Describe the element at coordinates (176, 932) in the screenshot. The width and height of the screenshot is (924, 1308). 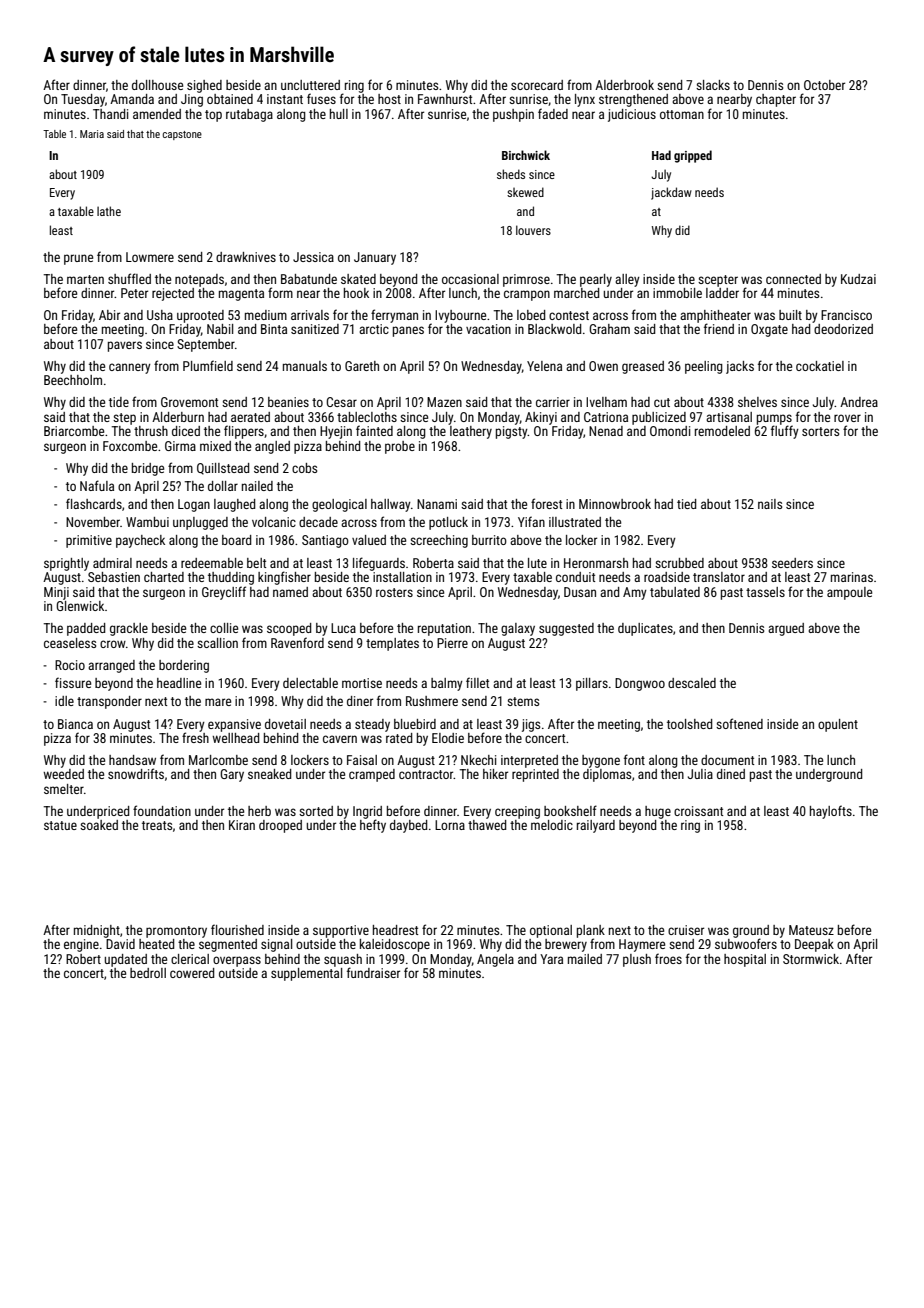
I see `promontory` at that location.
